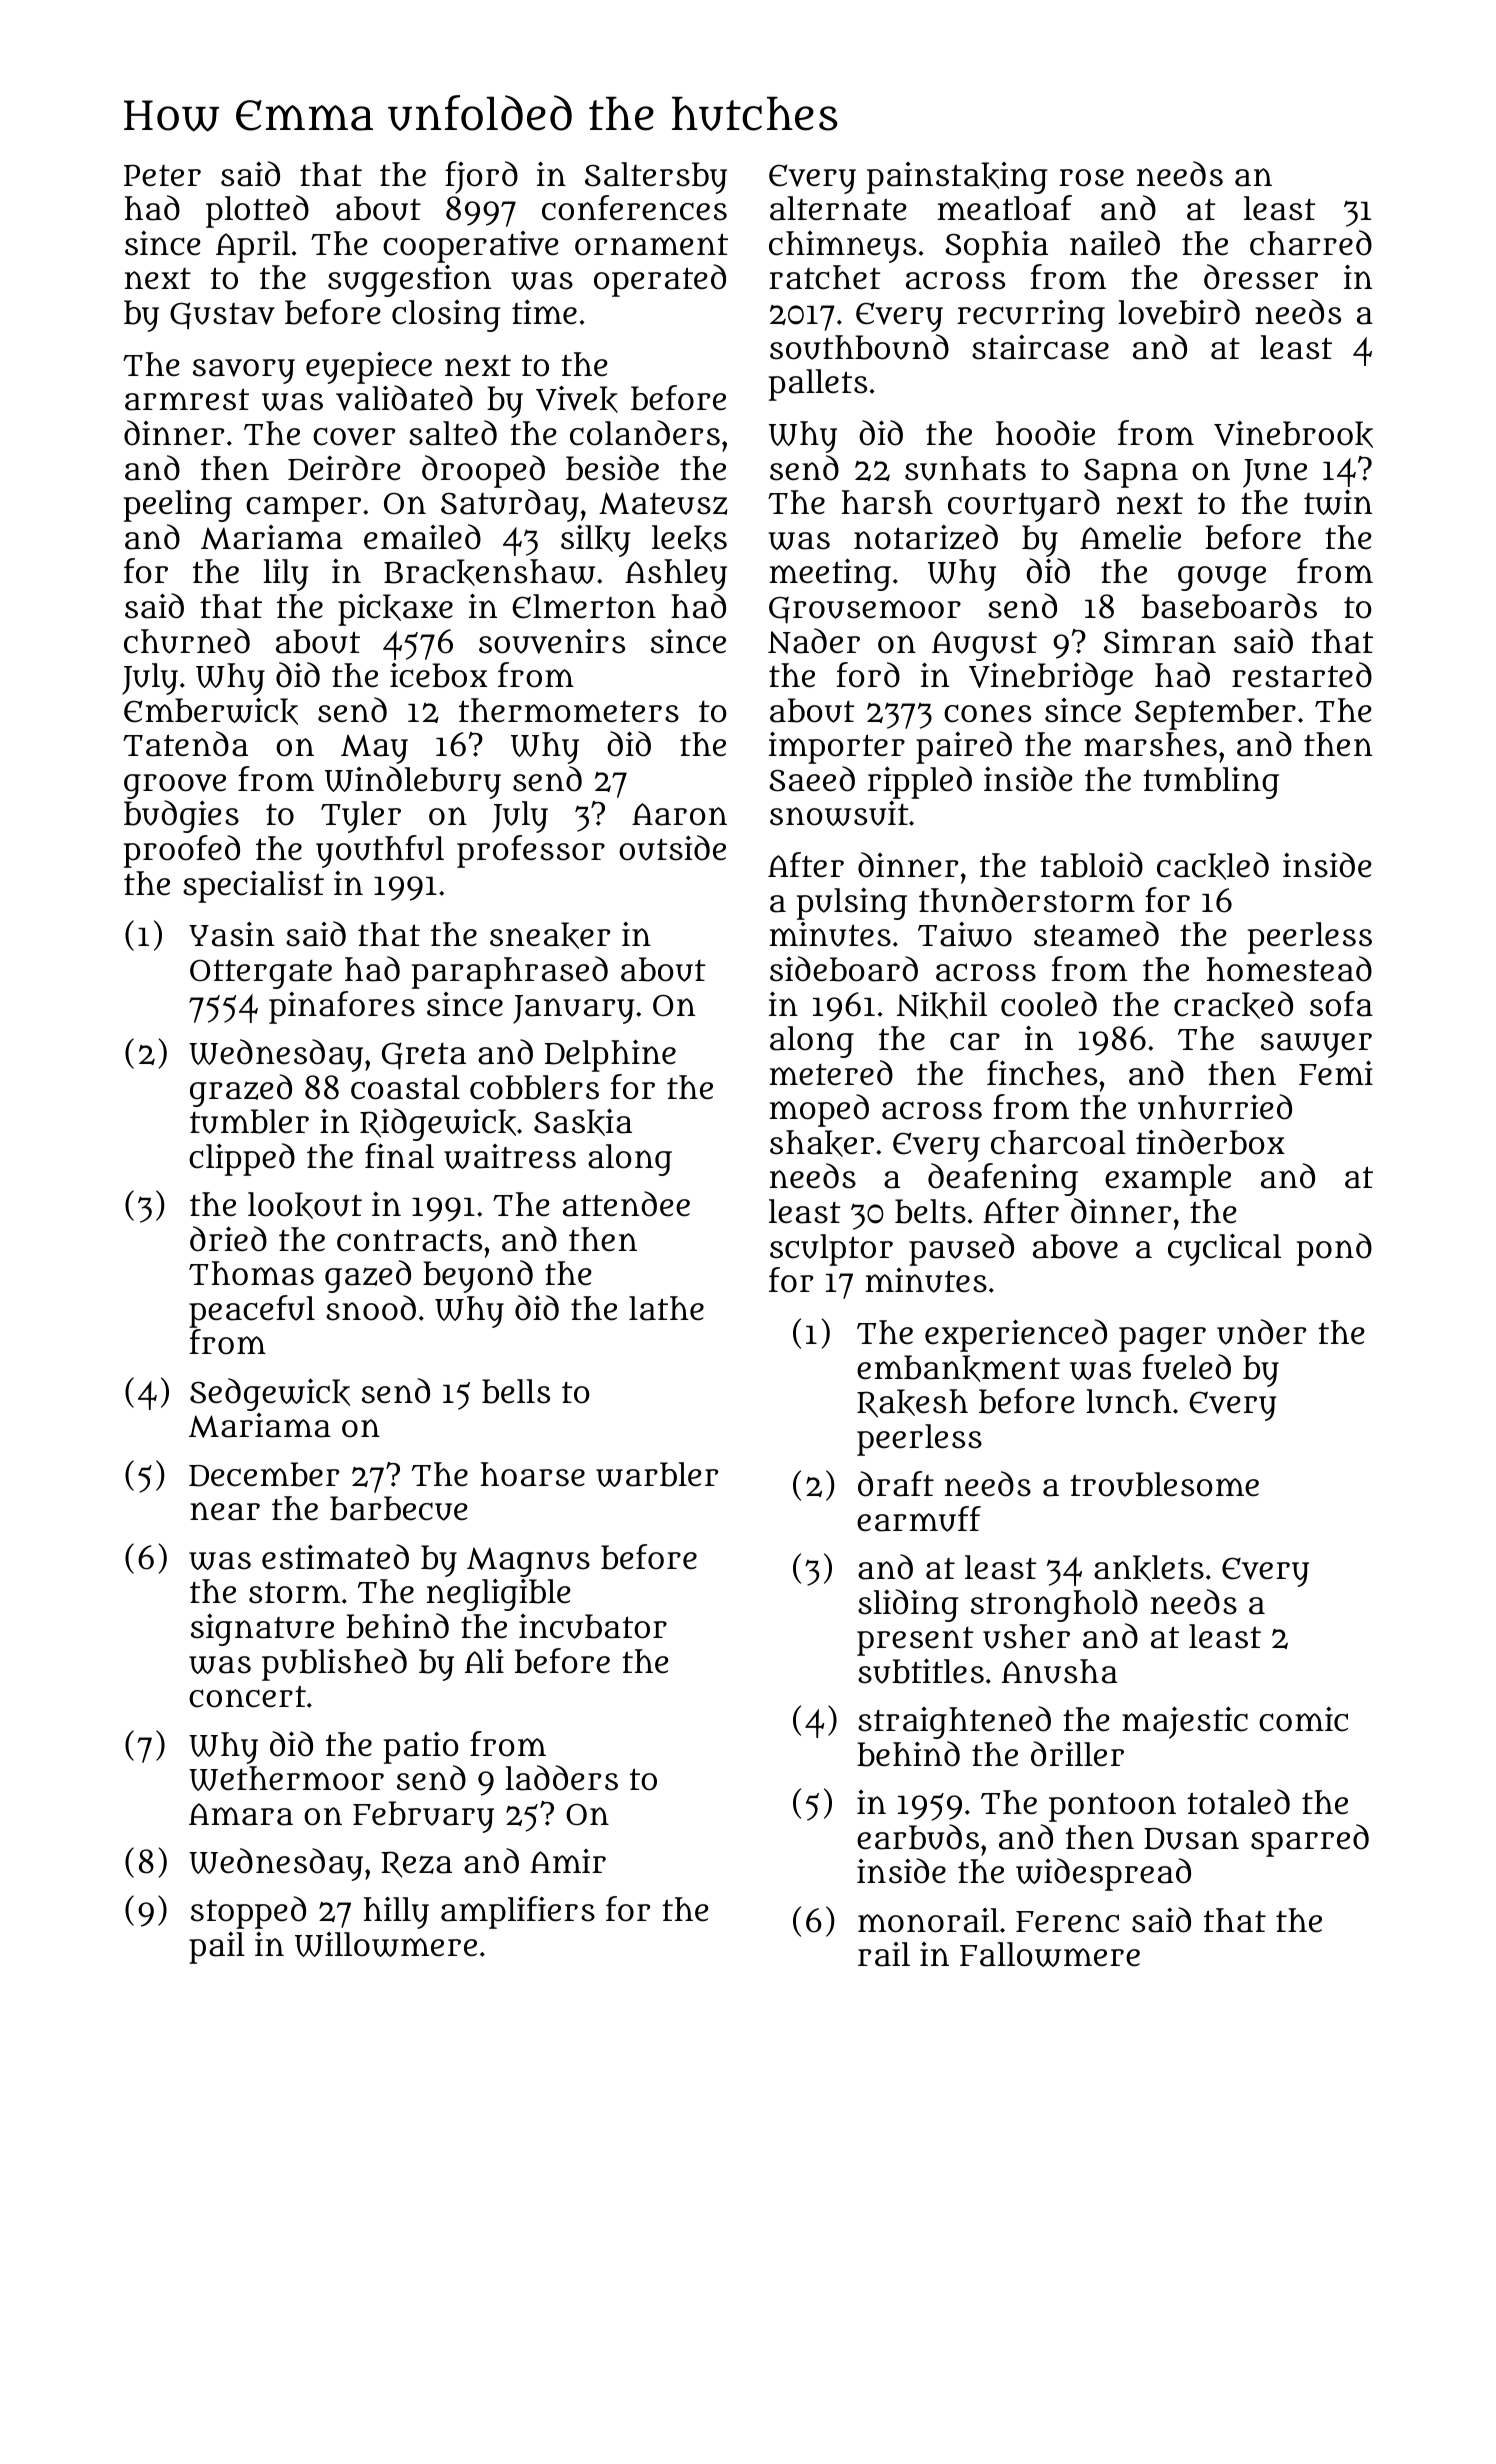 The height and width of the page is (2464, 1496). I want to click on pager, so click(1162, 1339).
